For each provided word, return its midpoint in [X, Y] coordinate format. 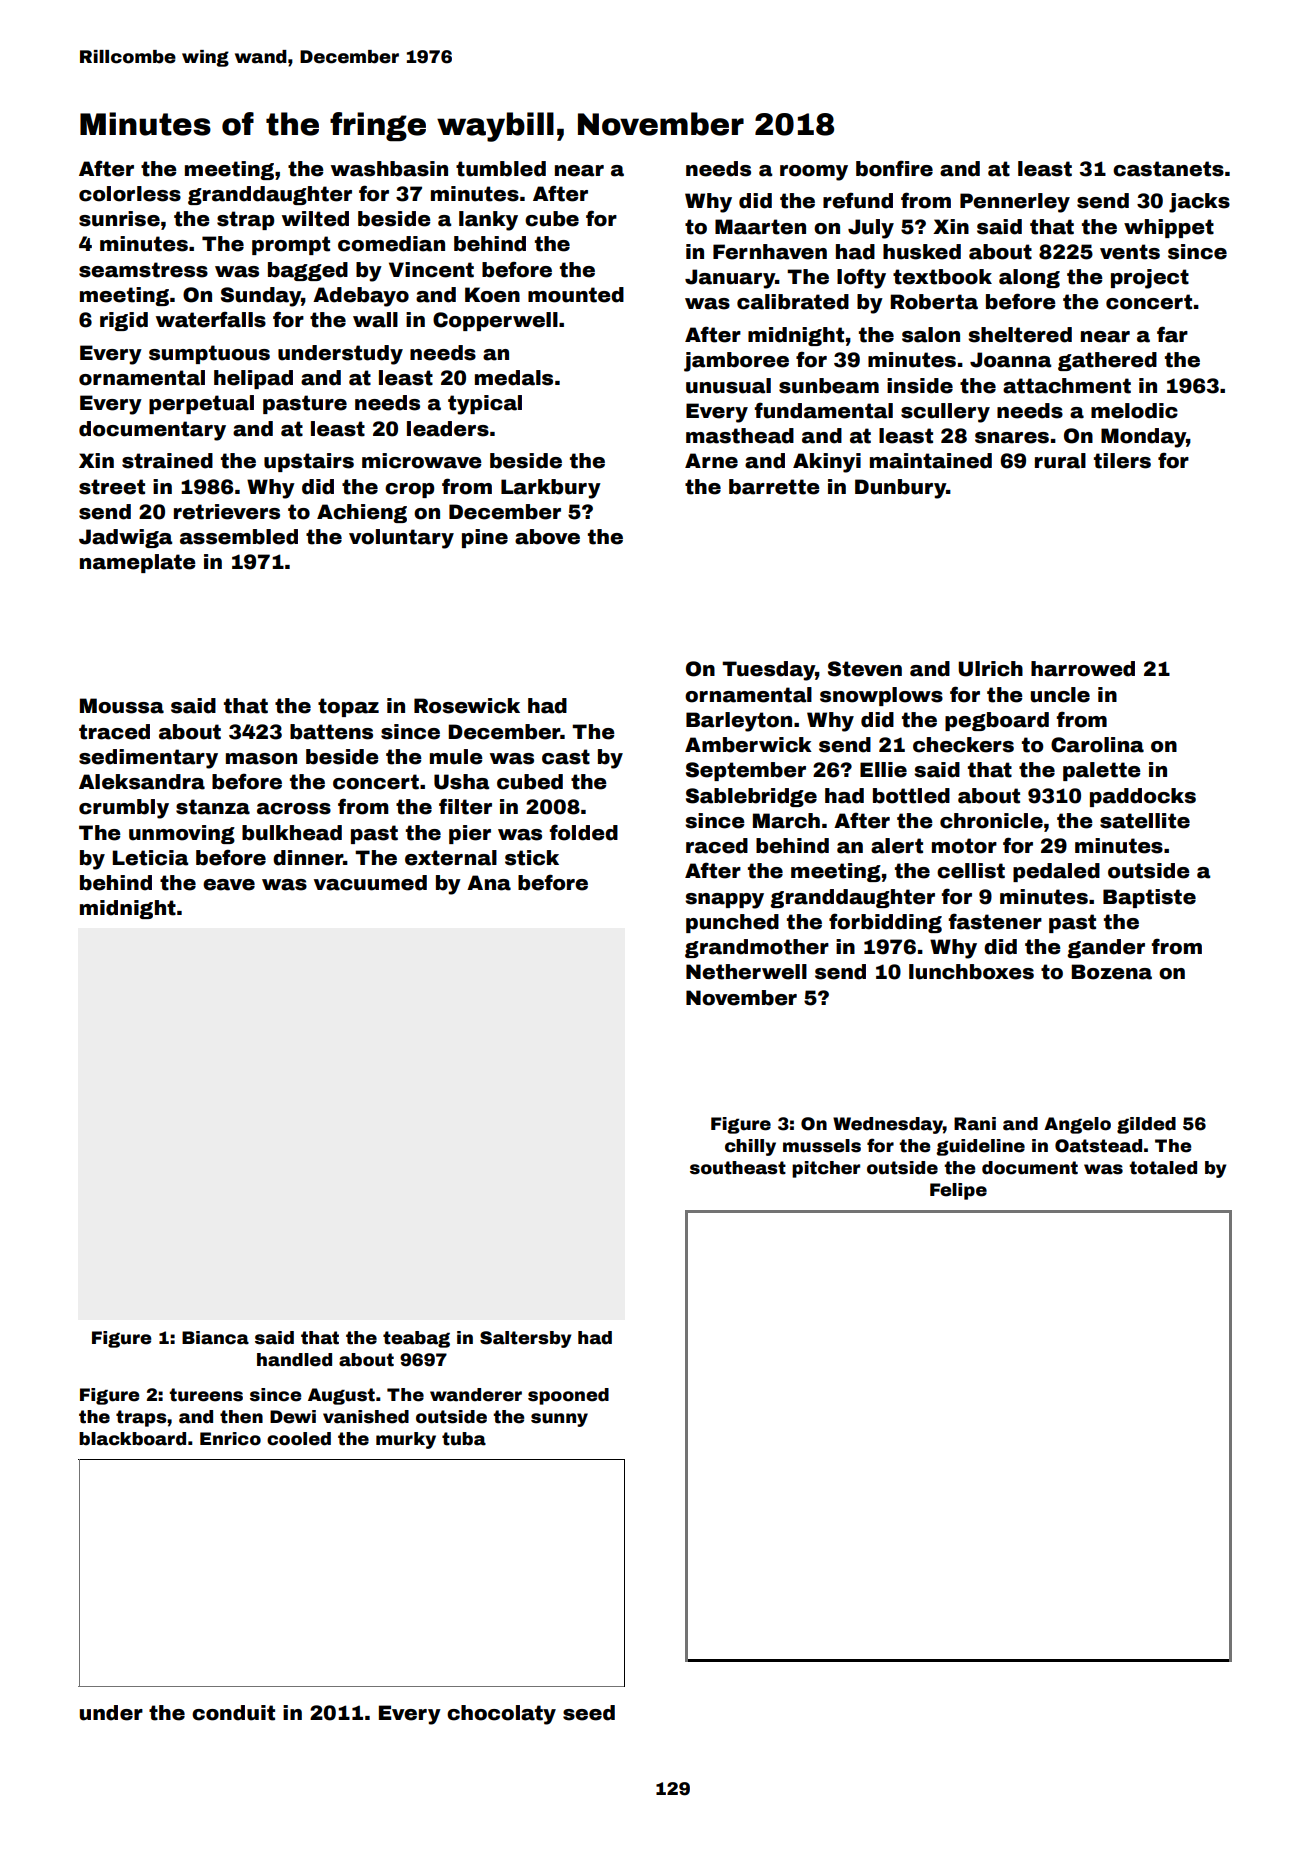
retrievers [227, 512]
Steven [865, 669]
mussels [822, 1146]
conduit [233, 1713]
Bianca [215, 1338]
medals [514, 378]
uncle [1060, 695]
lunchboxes [971, 972]
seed [589, 1713]
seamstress [143, 270]
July [871, 229]
